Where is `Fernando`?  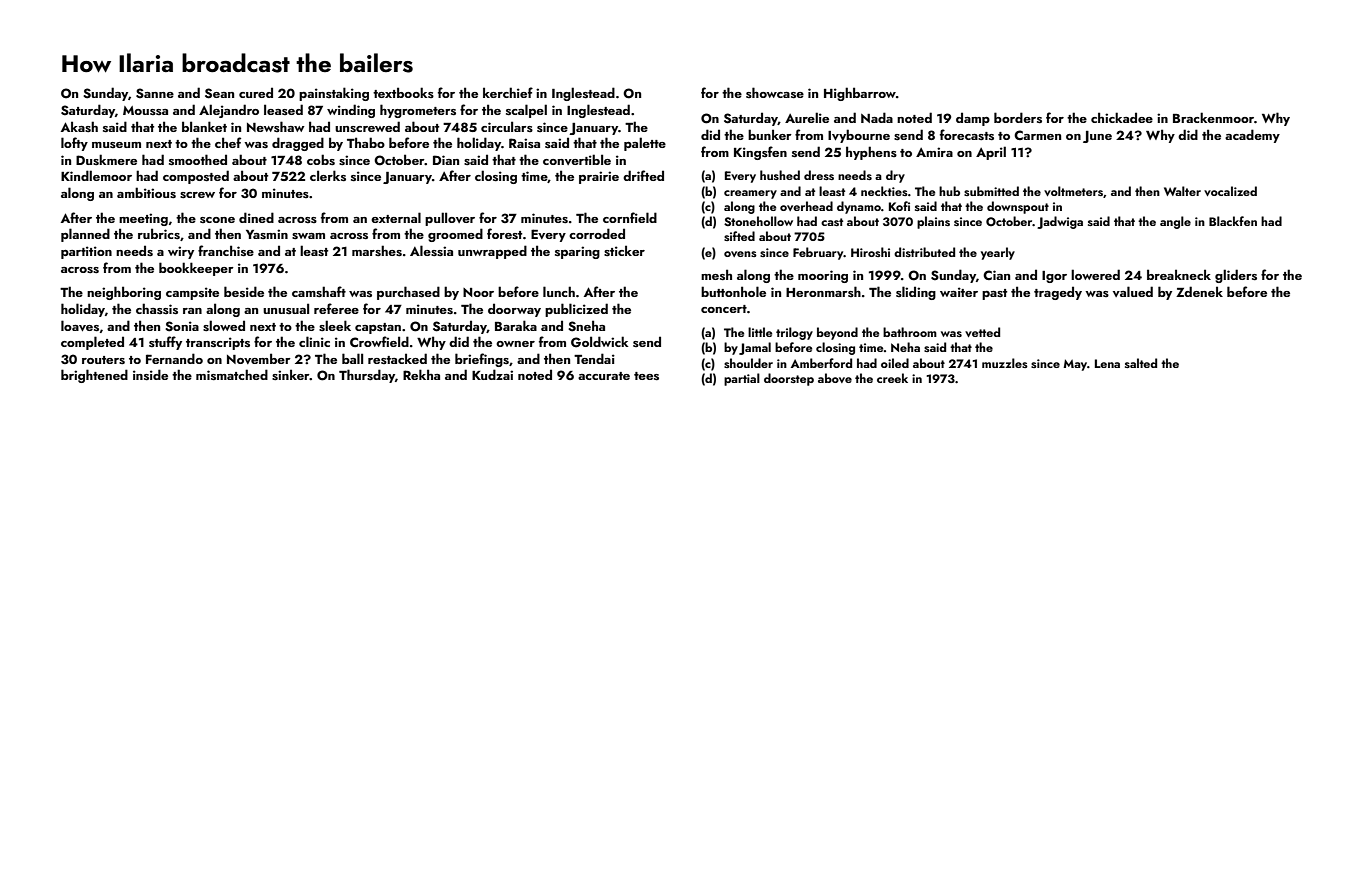
Fernando is located at coordinates (174, 358).
